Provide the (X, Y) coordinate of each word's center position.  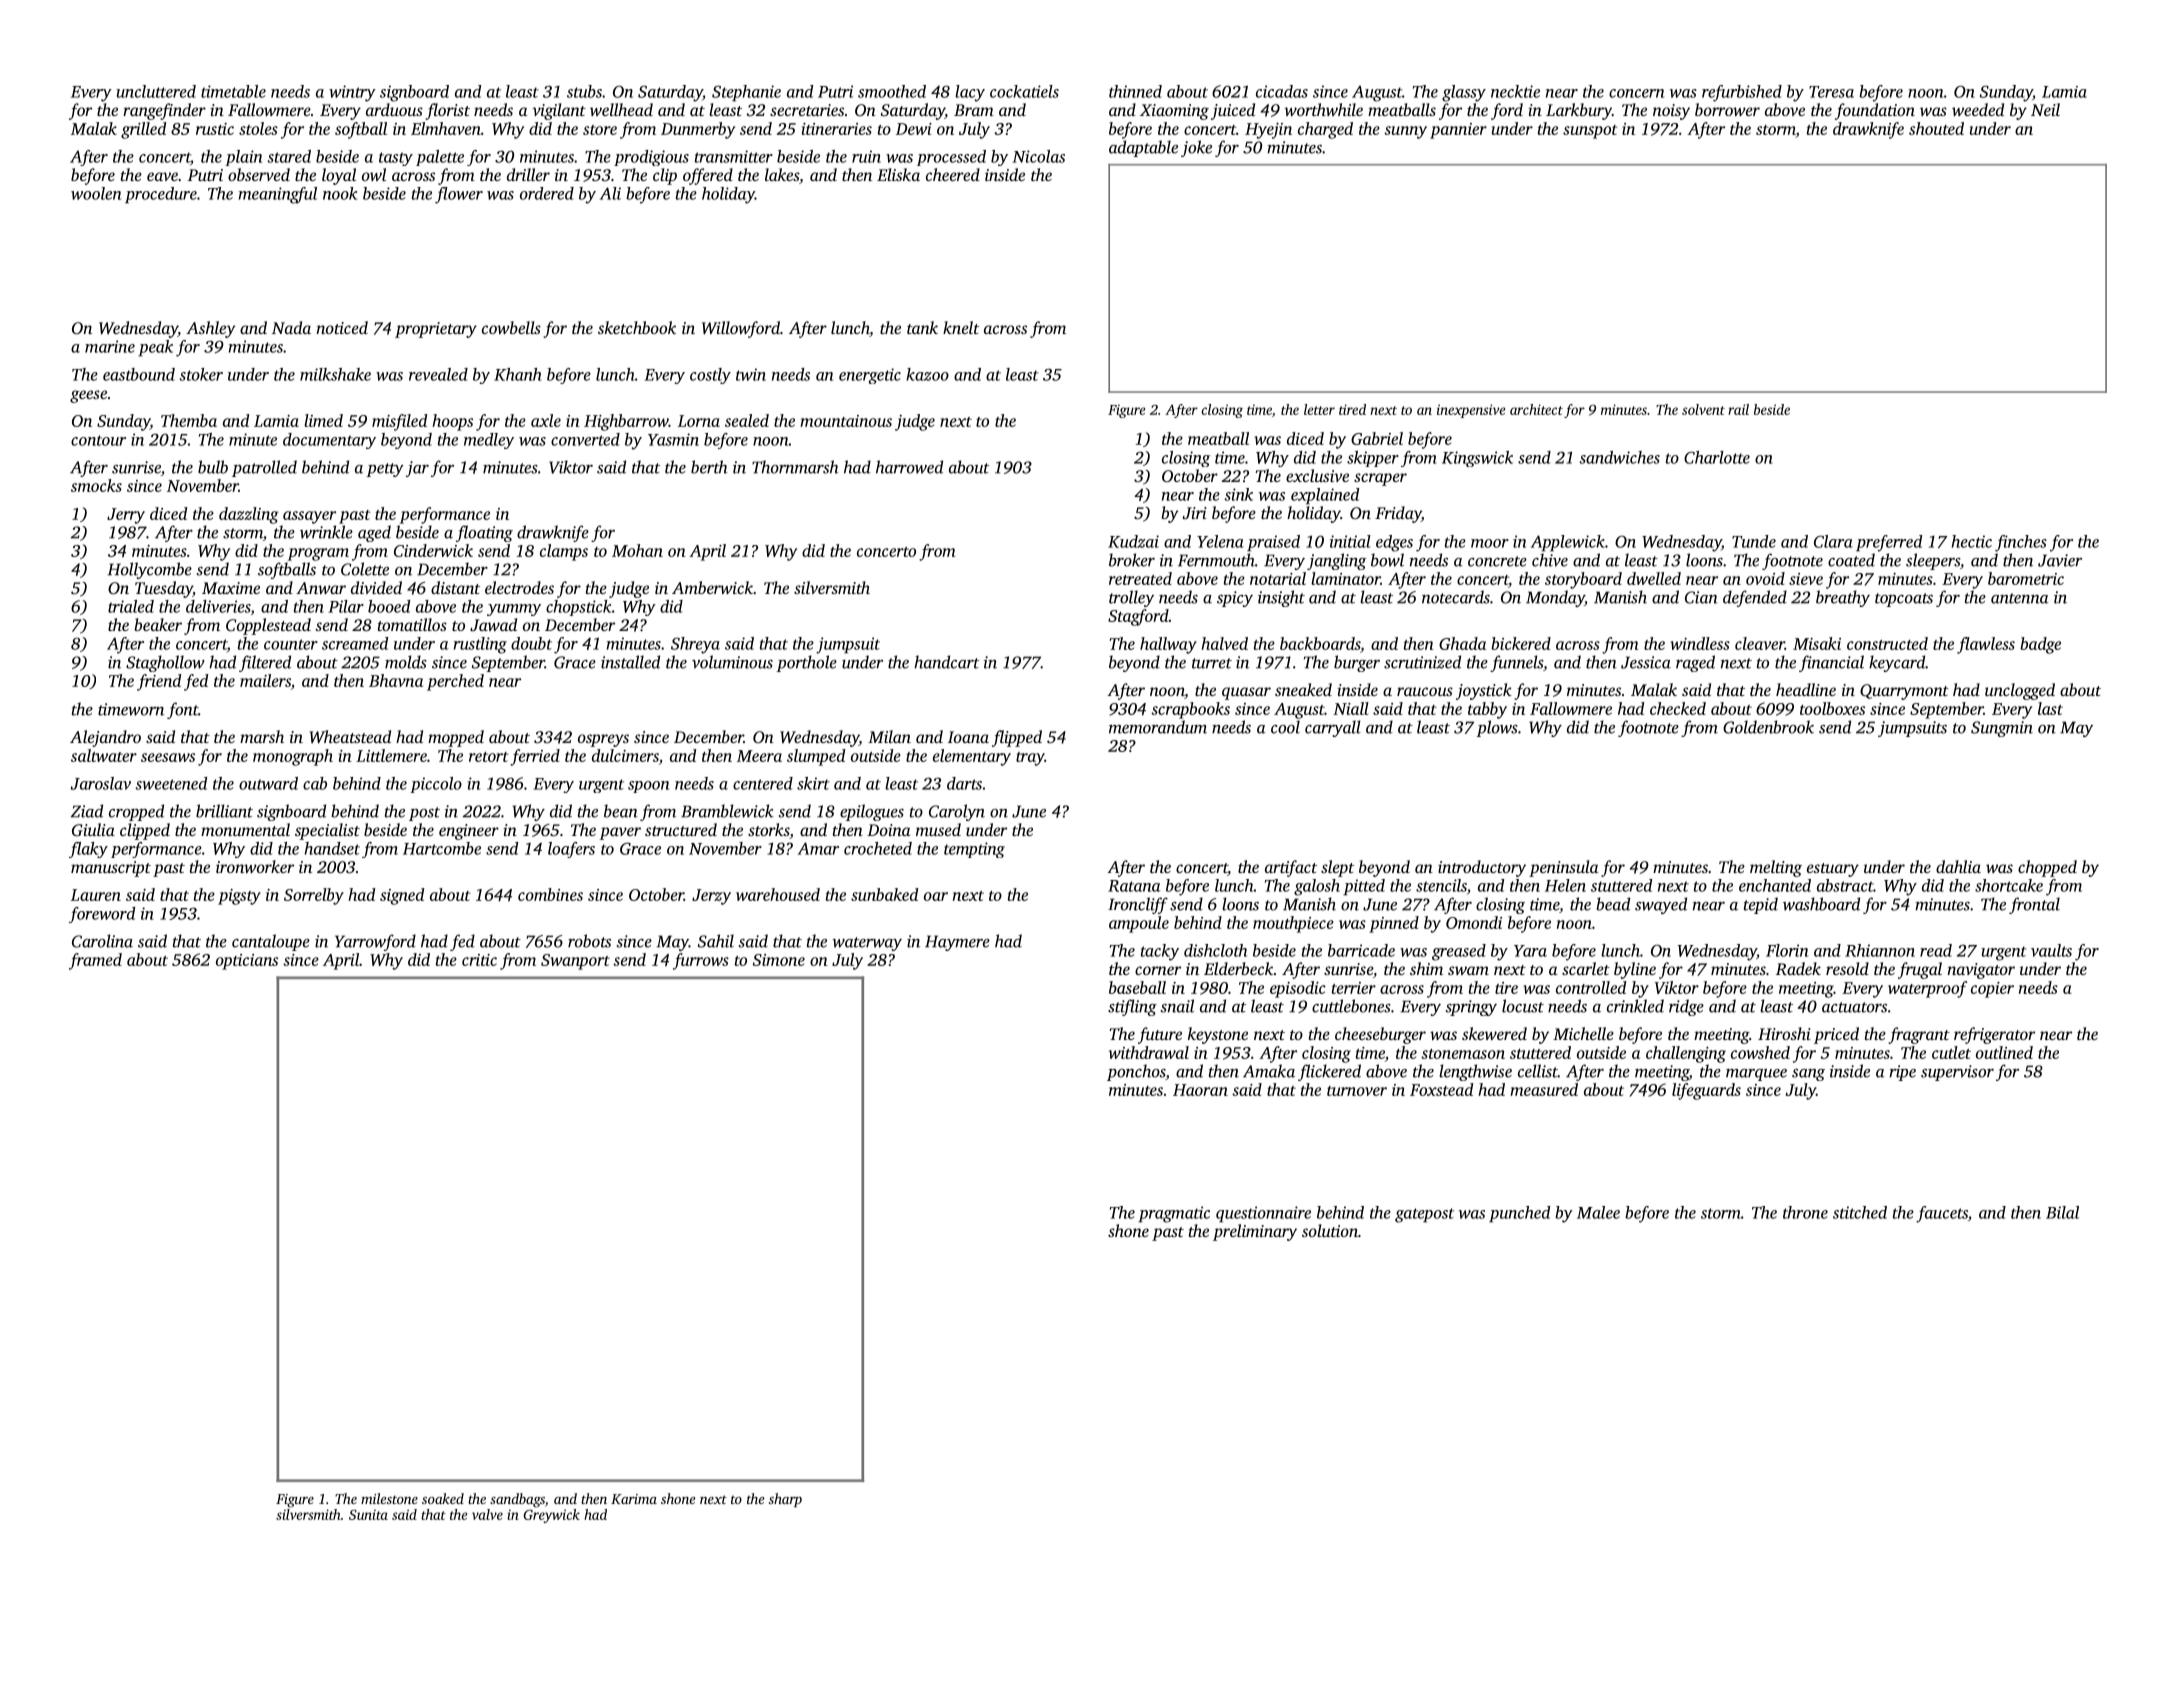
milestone (389, 1498)
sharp (785, 1500)
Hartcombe (442, 848)
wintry (352, 93)
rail (1738, 409)
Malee (1598, 1212)
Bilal (2062, 1212)
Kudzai (1133, 541)
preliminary (1255, 1232)
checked (1678, 708)
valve (487, 1514)
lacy (970, 93)
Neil (2045, 109)
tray (1030, 759)
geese (88, 396)
